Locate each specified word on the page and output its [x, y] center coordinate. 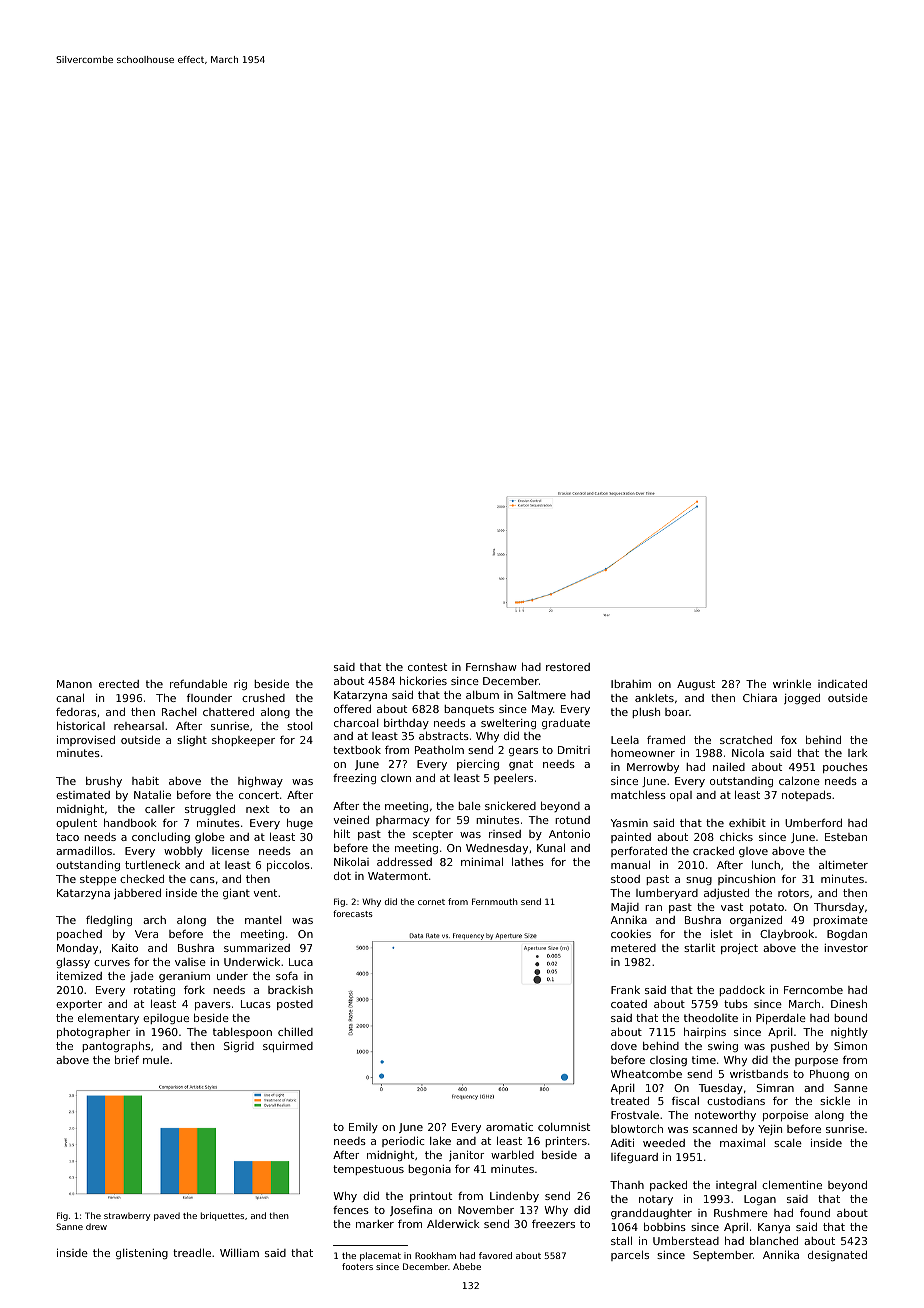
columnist [564, 1127]
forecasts [353, 913]
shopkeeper [243, 741]
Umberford [813, 822]
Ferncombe [813, 990]
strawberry [127, 1216]
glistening [142, 1254]
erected [119, 684]
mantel [263, 920]
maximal [742, 1142]
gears [523, 752]
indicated [842, 684]
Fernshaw [491, 667]
